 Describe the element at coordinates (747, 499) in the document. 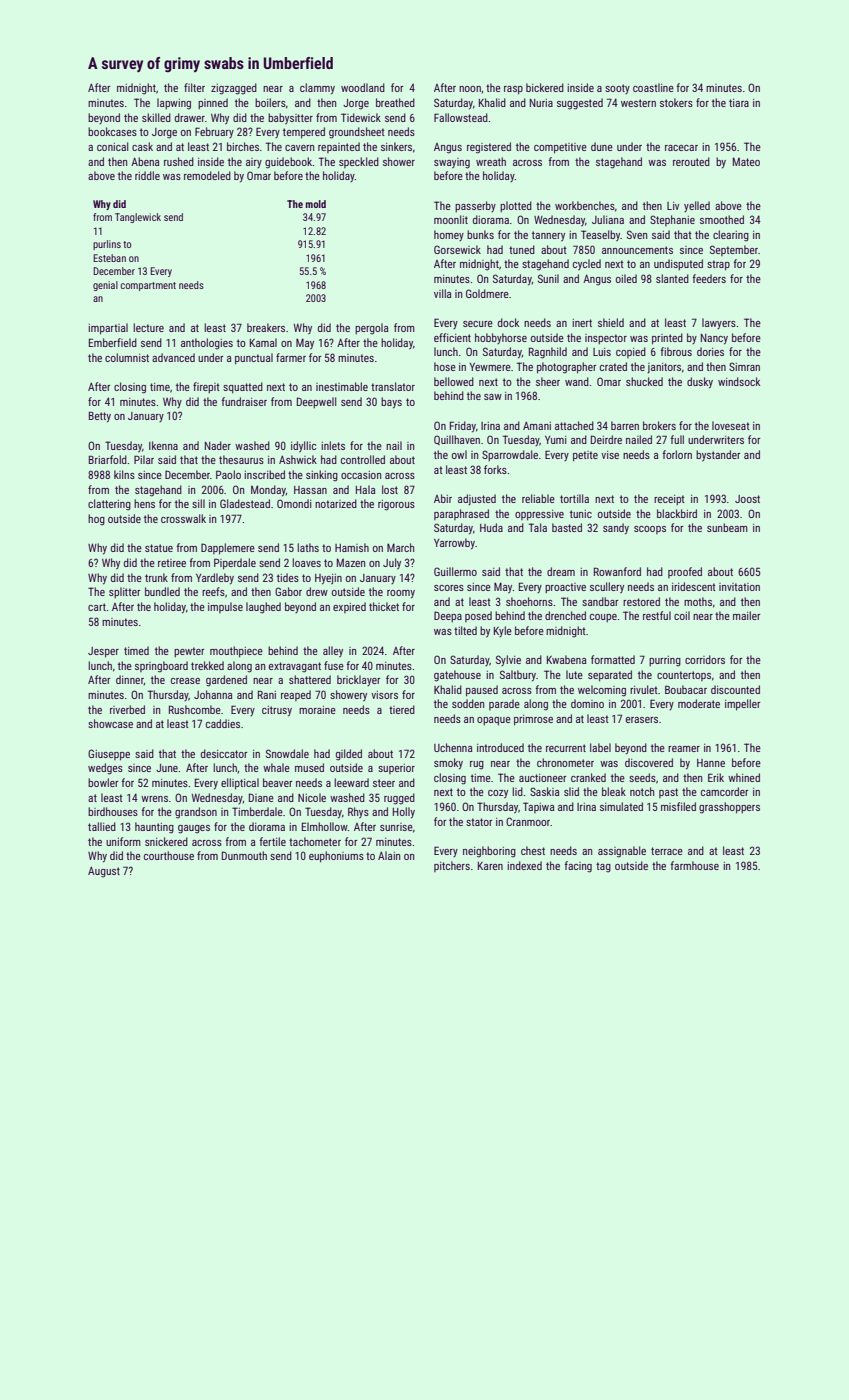

I see `Joost` at that location.
